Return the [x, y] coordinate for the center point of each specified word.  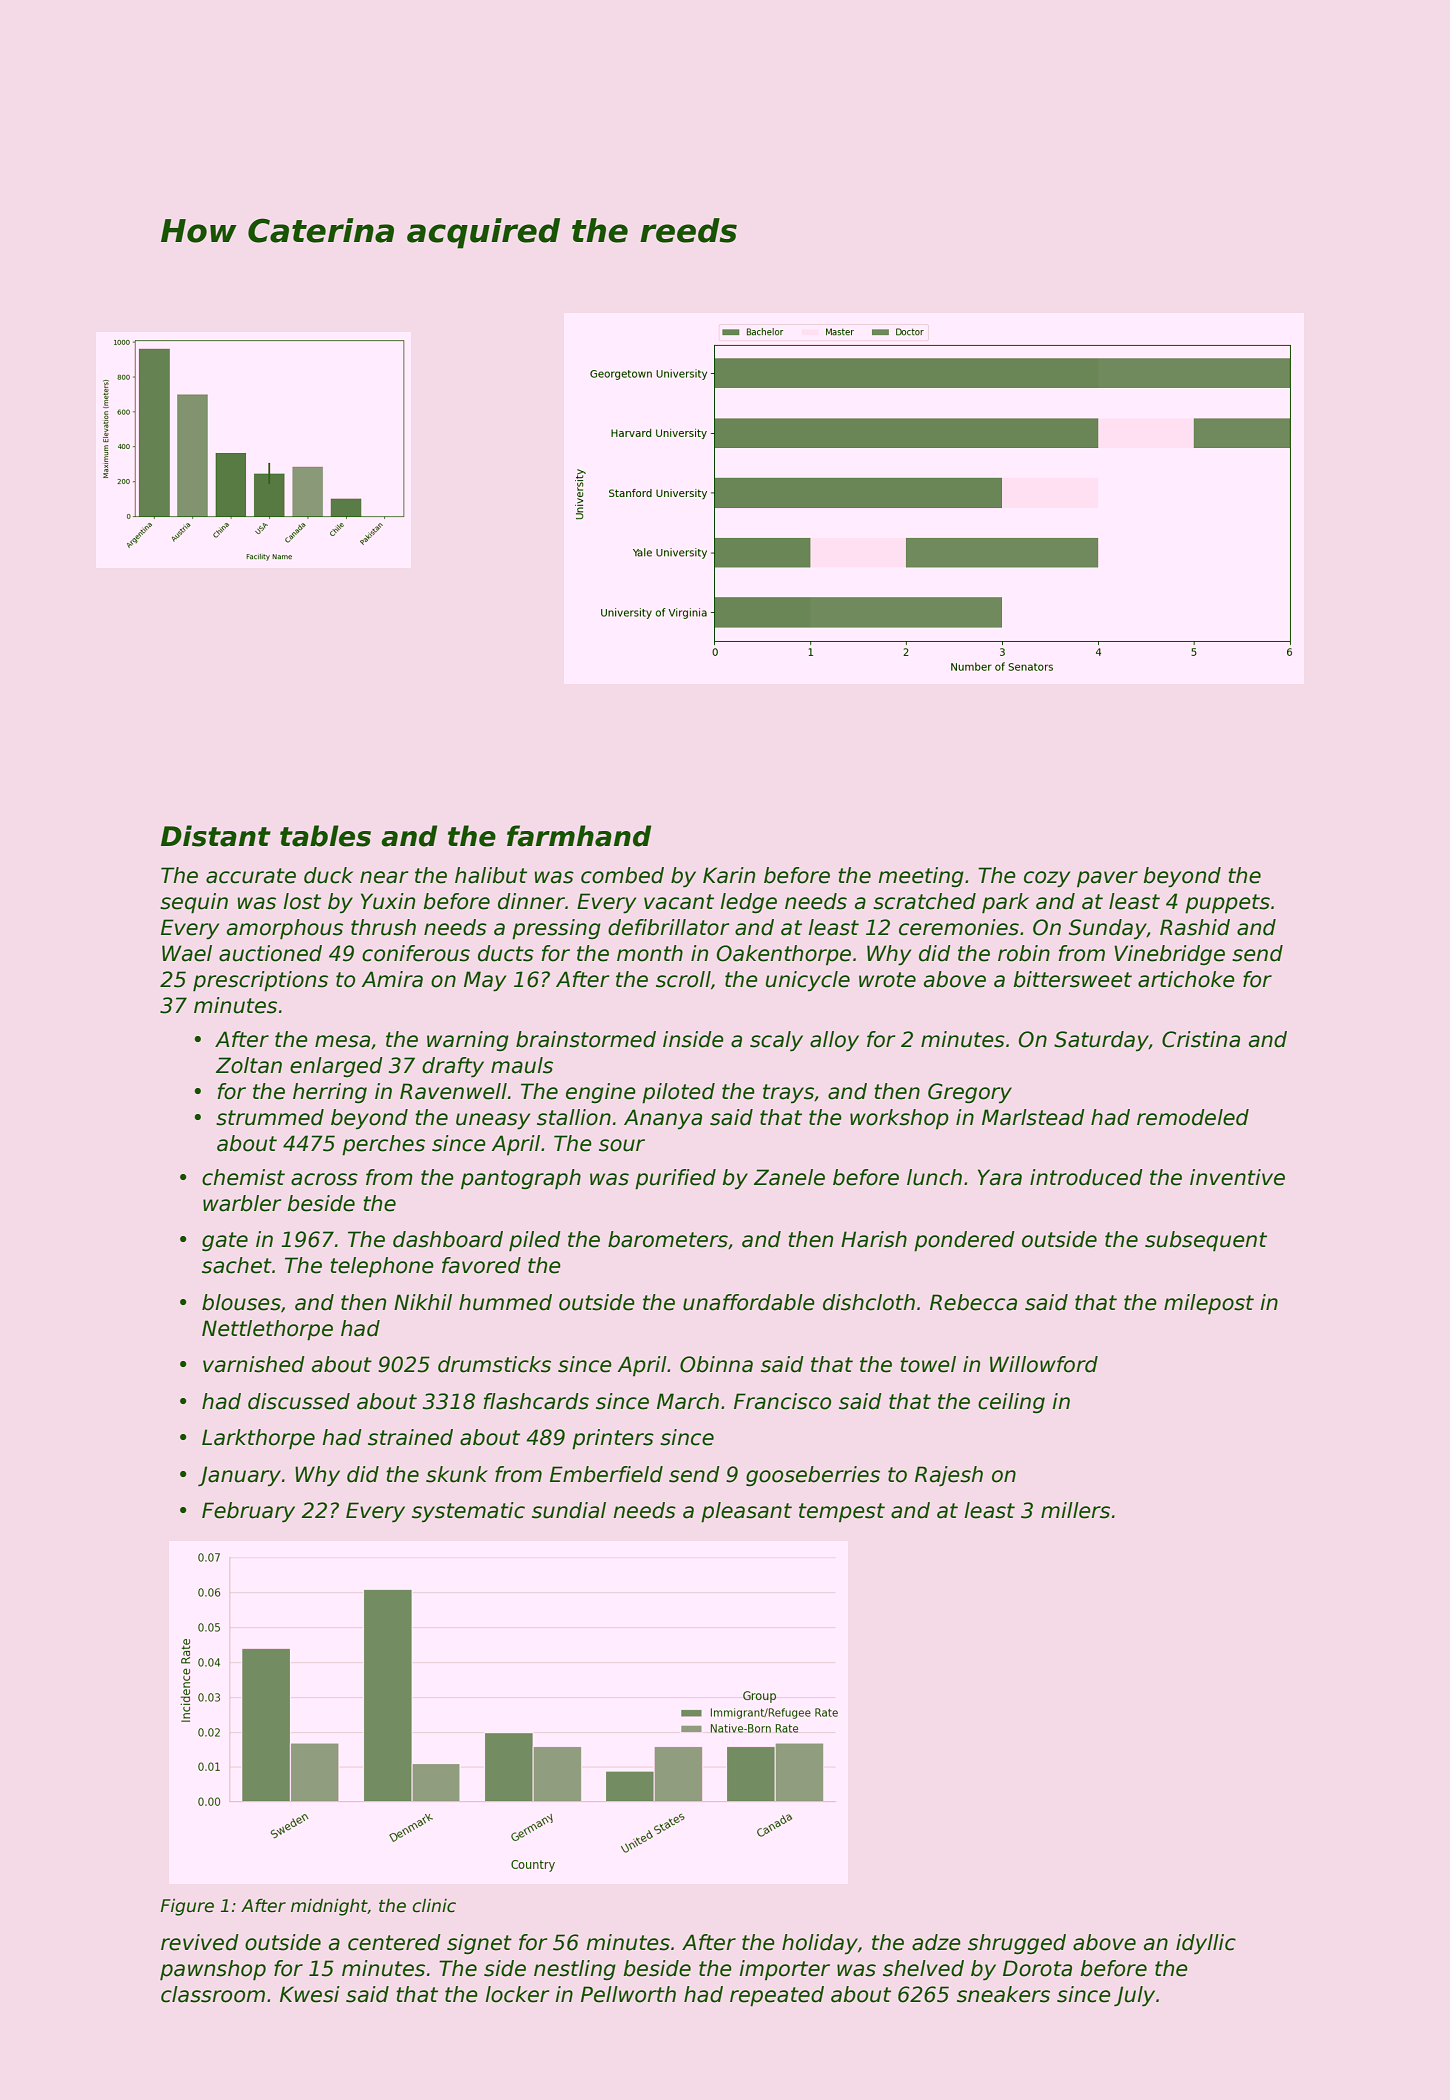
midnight [329, 1907]
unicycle [808, 981]
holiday [820, 1944]
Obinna [716, 1364]
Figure [187, 1907]
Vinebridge [1169, 955]
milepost [1209, 1304]
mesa [342, 1041]
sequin [194, 903]
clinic [434, 1906]
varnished [254, 1364]
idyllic [1206, 1944]
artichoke [1186, 979]
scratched [924, 901]
